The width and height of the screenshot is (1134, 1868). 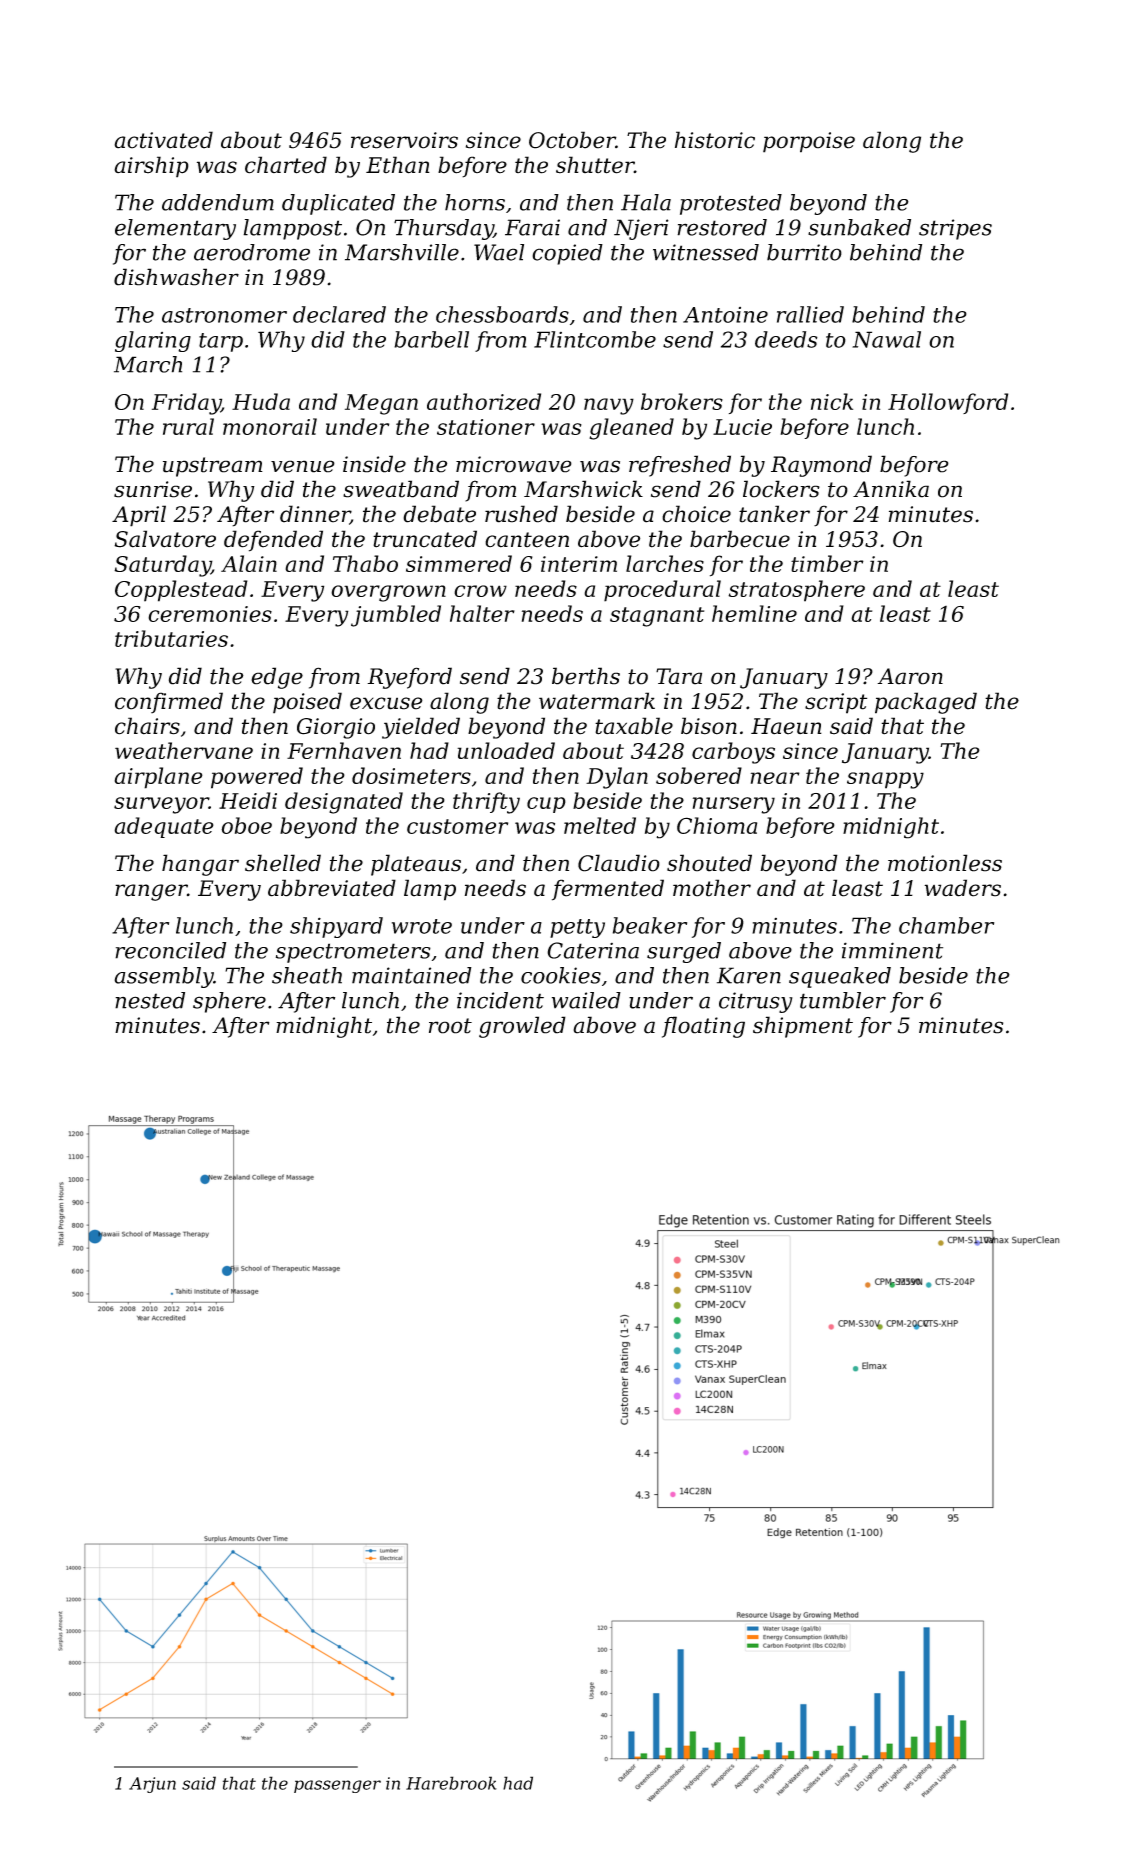 What do you see at coordinates (809, 142) in the screenshot?
I see `porpoise` at bounding box center [809, 142].
